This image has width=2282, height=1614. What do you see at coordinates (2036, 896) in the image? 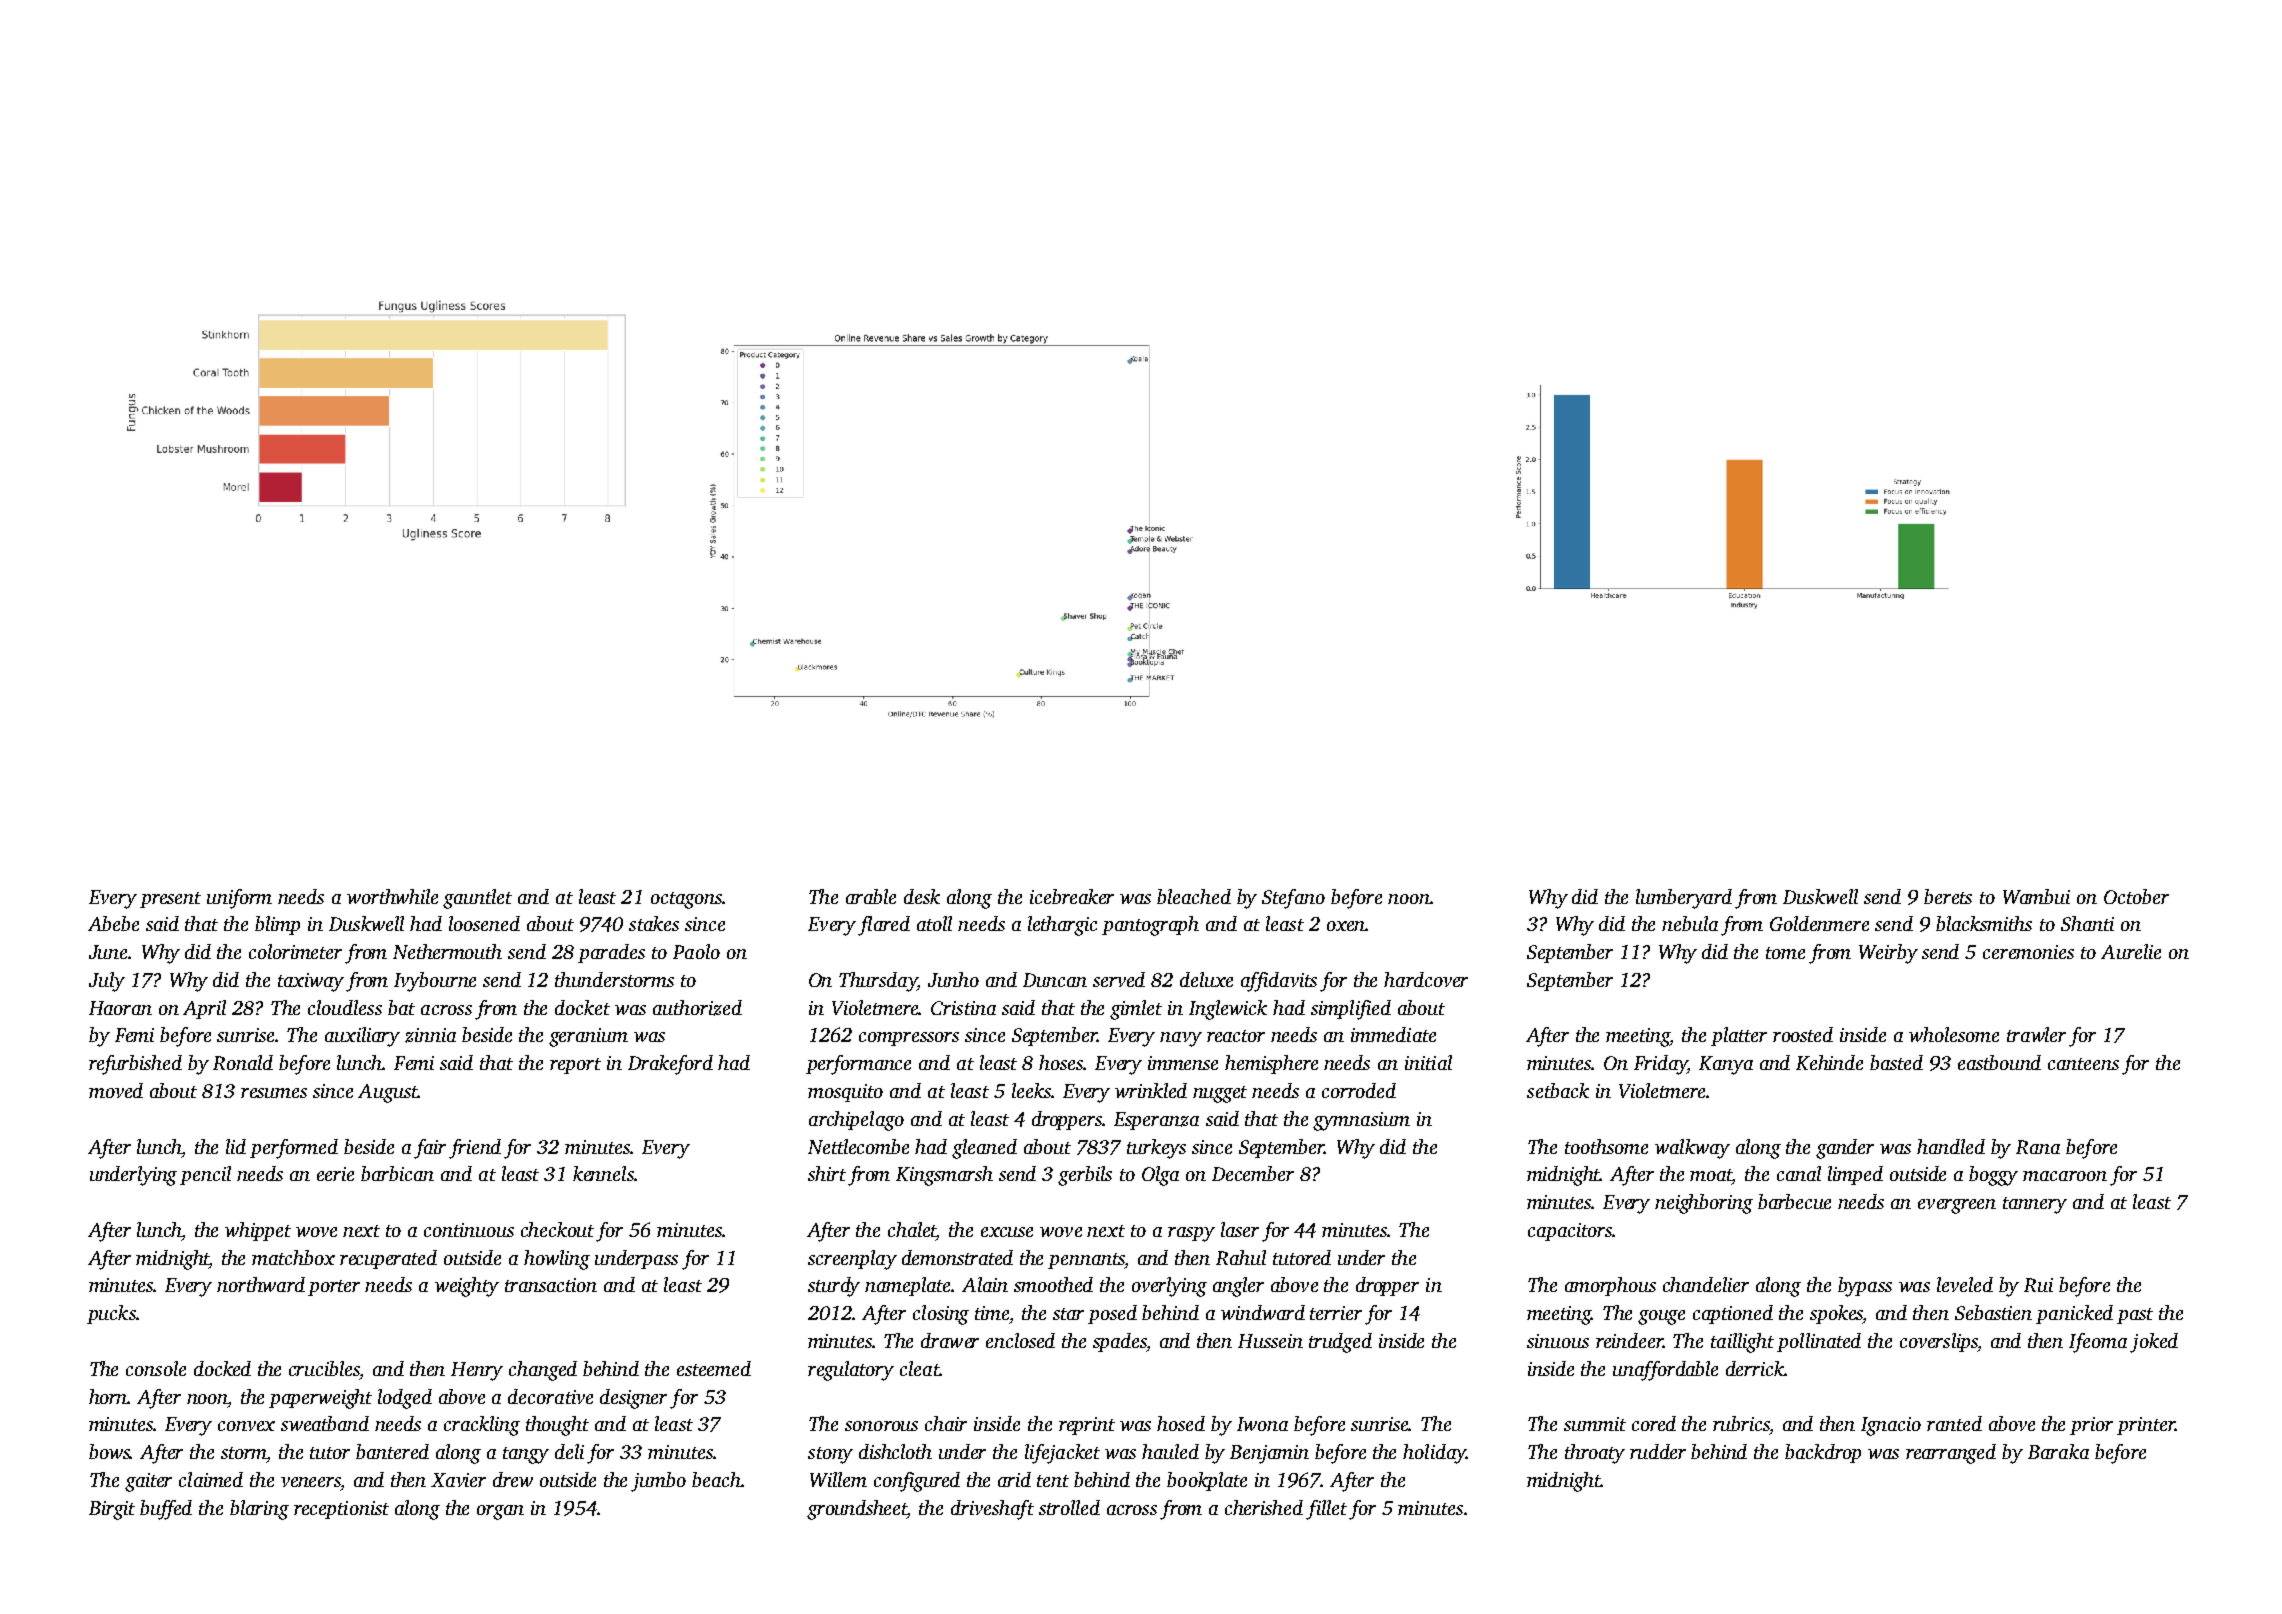
I see `Wambui` at bounding box center [2036, 896].
